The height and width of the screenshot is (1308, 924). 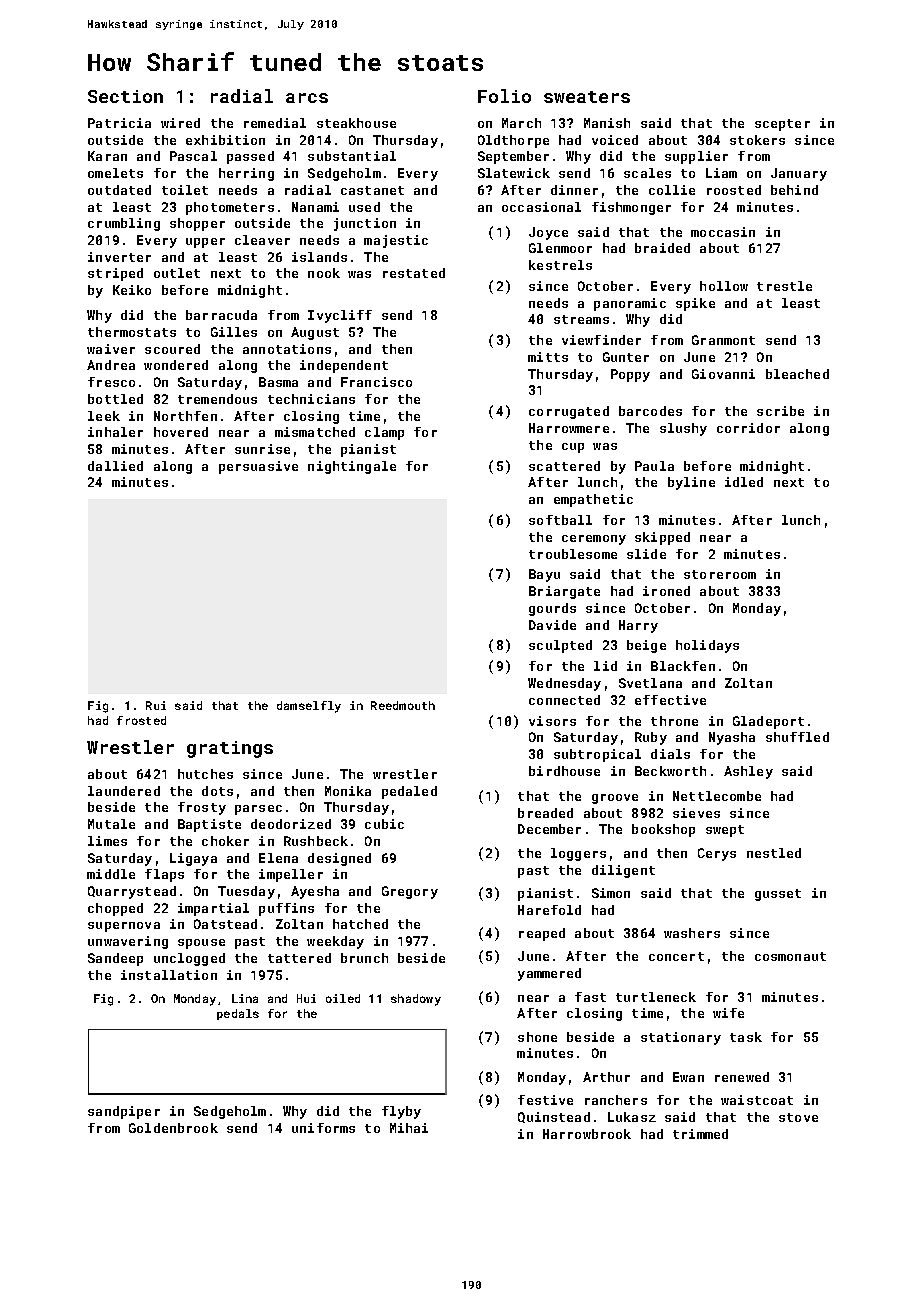 I want to click on holidays, so click(x=707, y=646).
